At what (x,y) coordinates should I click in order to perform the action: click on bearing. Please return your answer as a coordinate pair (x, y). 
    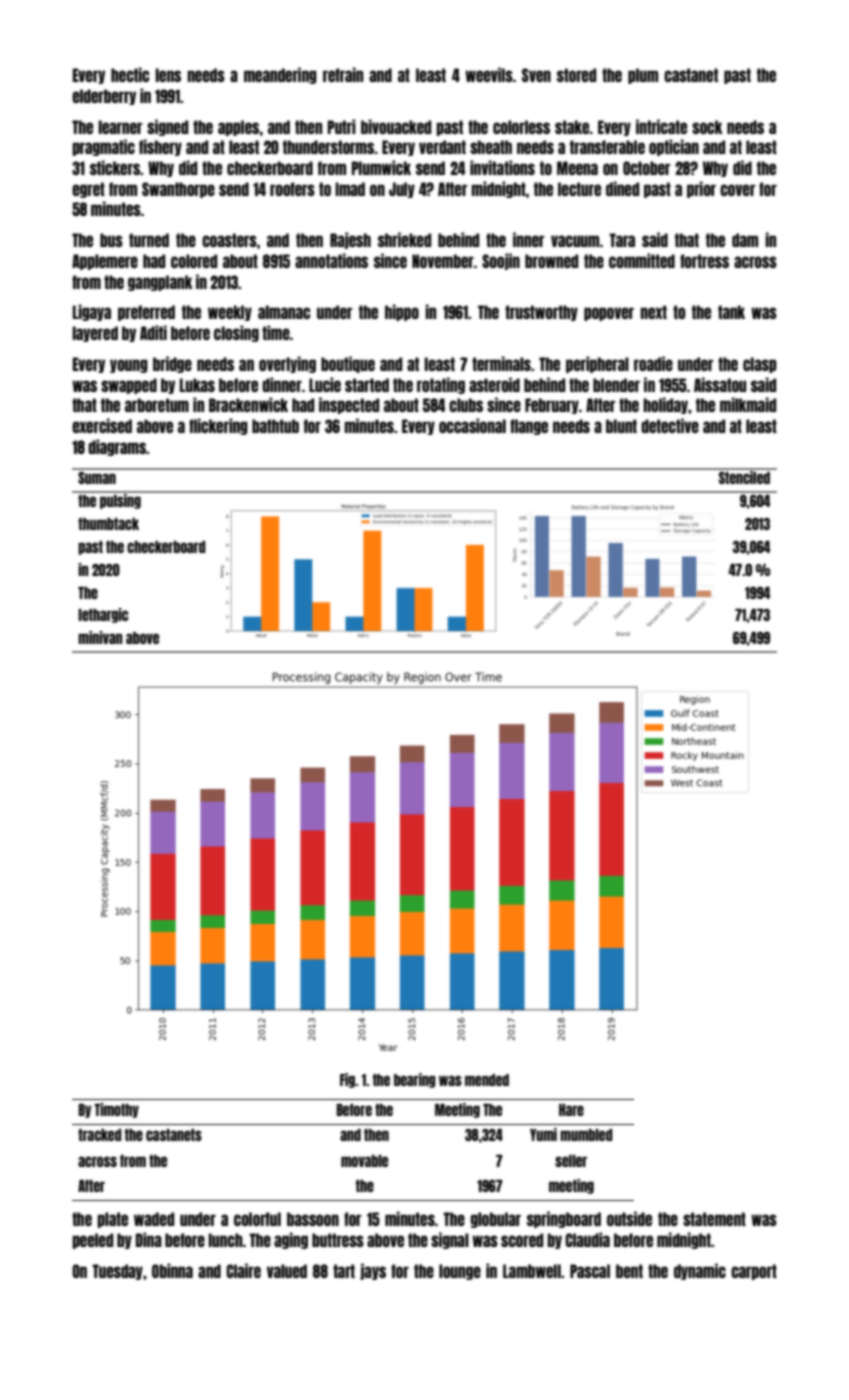
    Looking at the image, I should click on (414, 1080).
